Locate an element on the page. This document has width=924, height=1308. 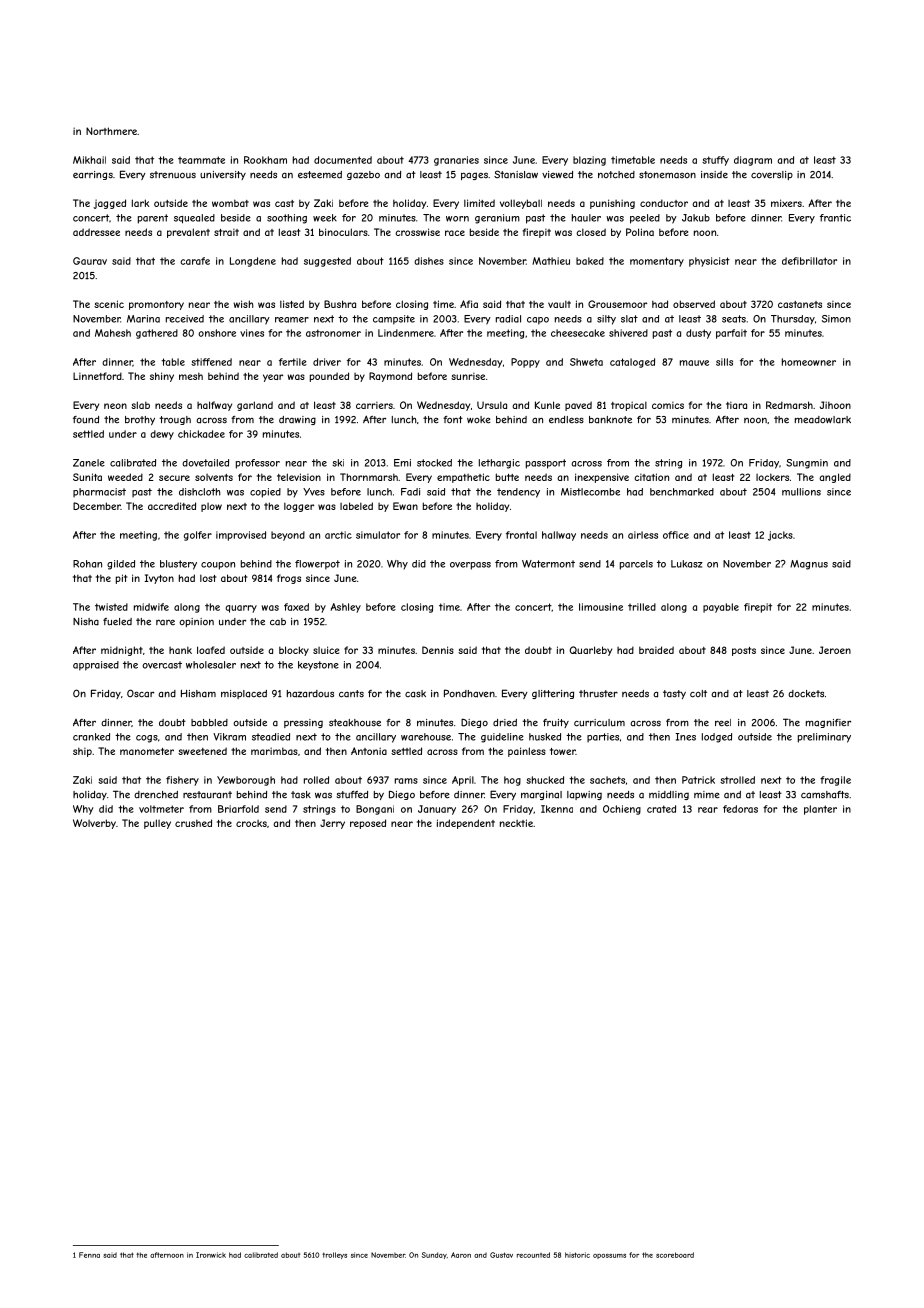
rear is located at coordinates (708, 810).
